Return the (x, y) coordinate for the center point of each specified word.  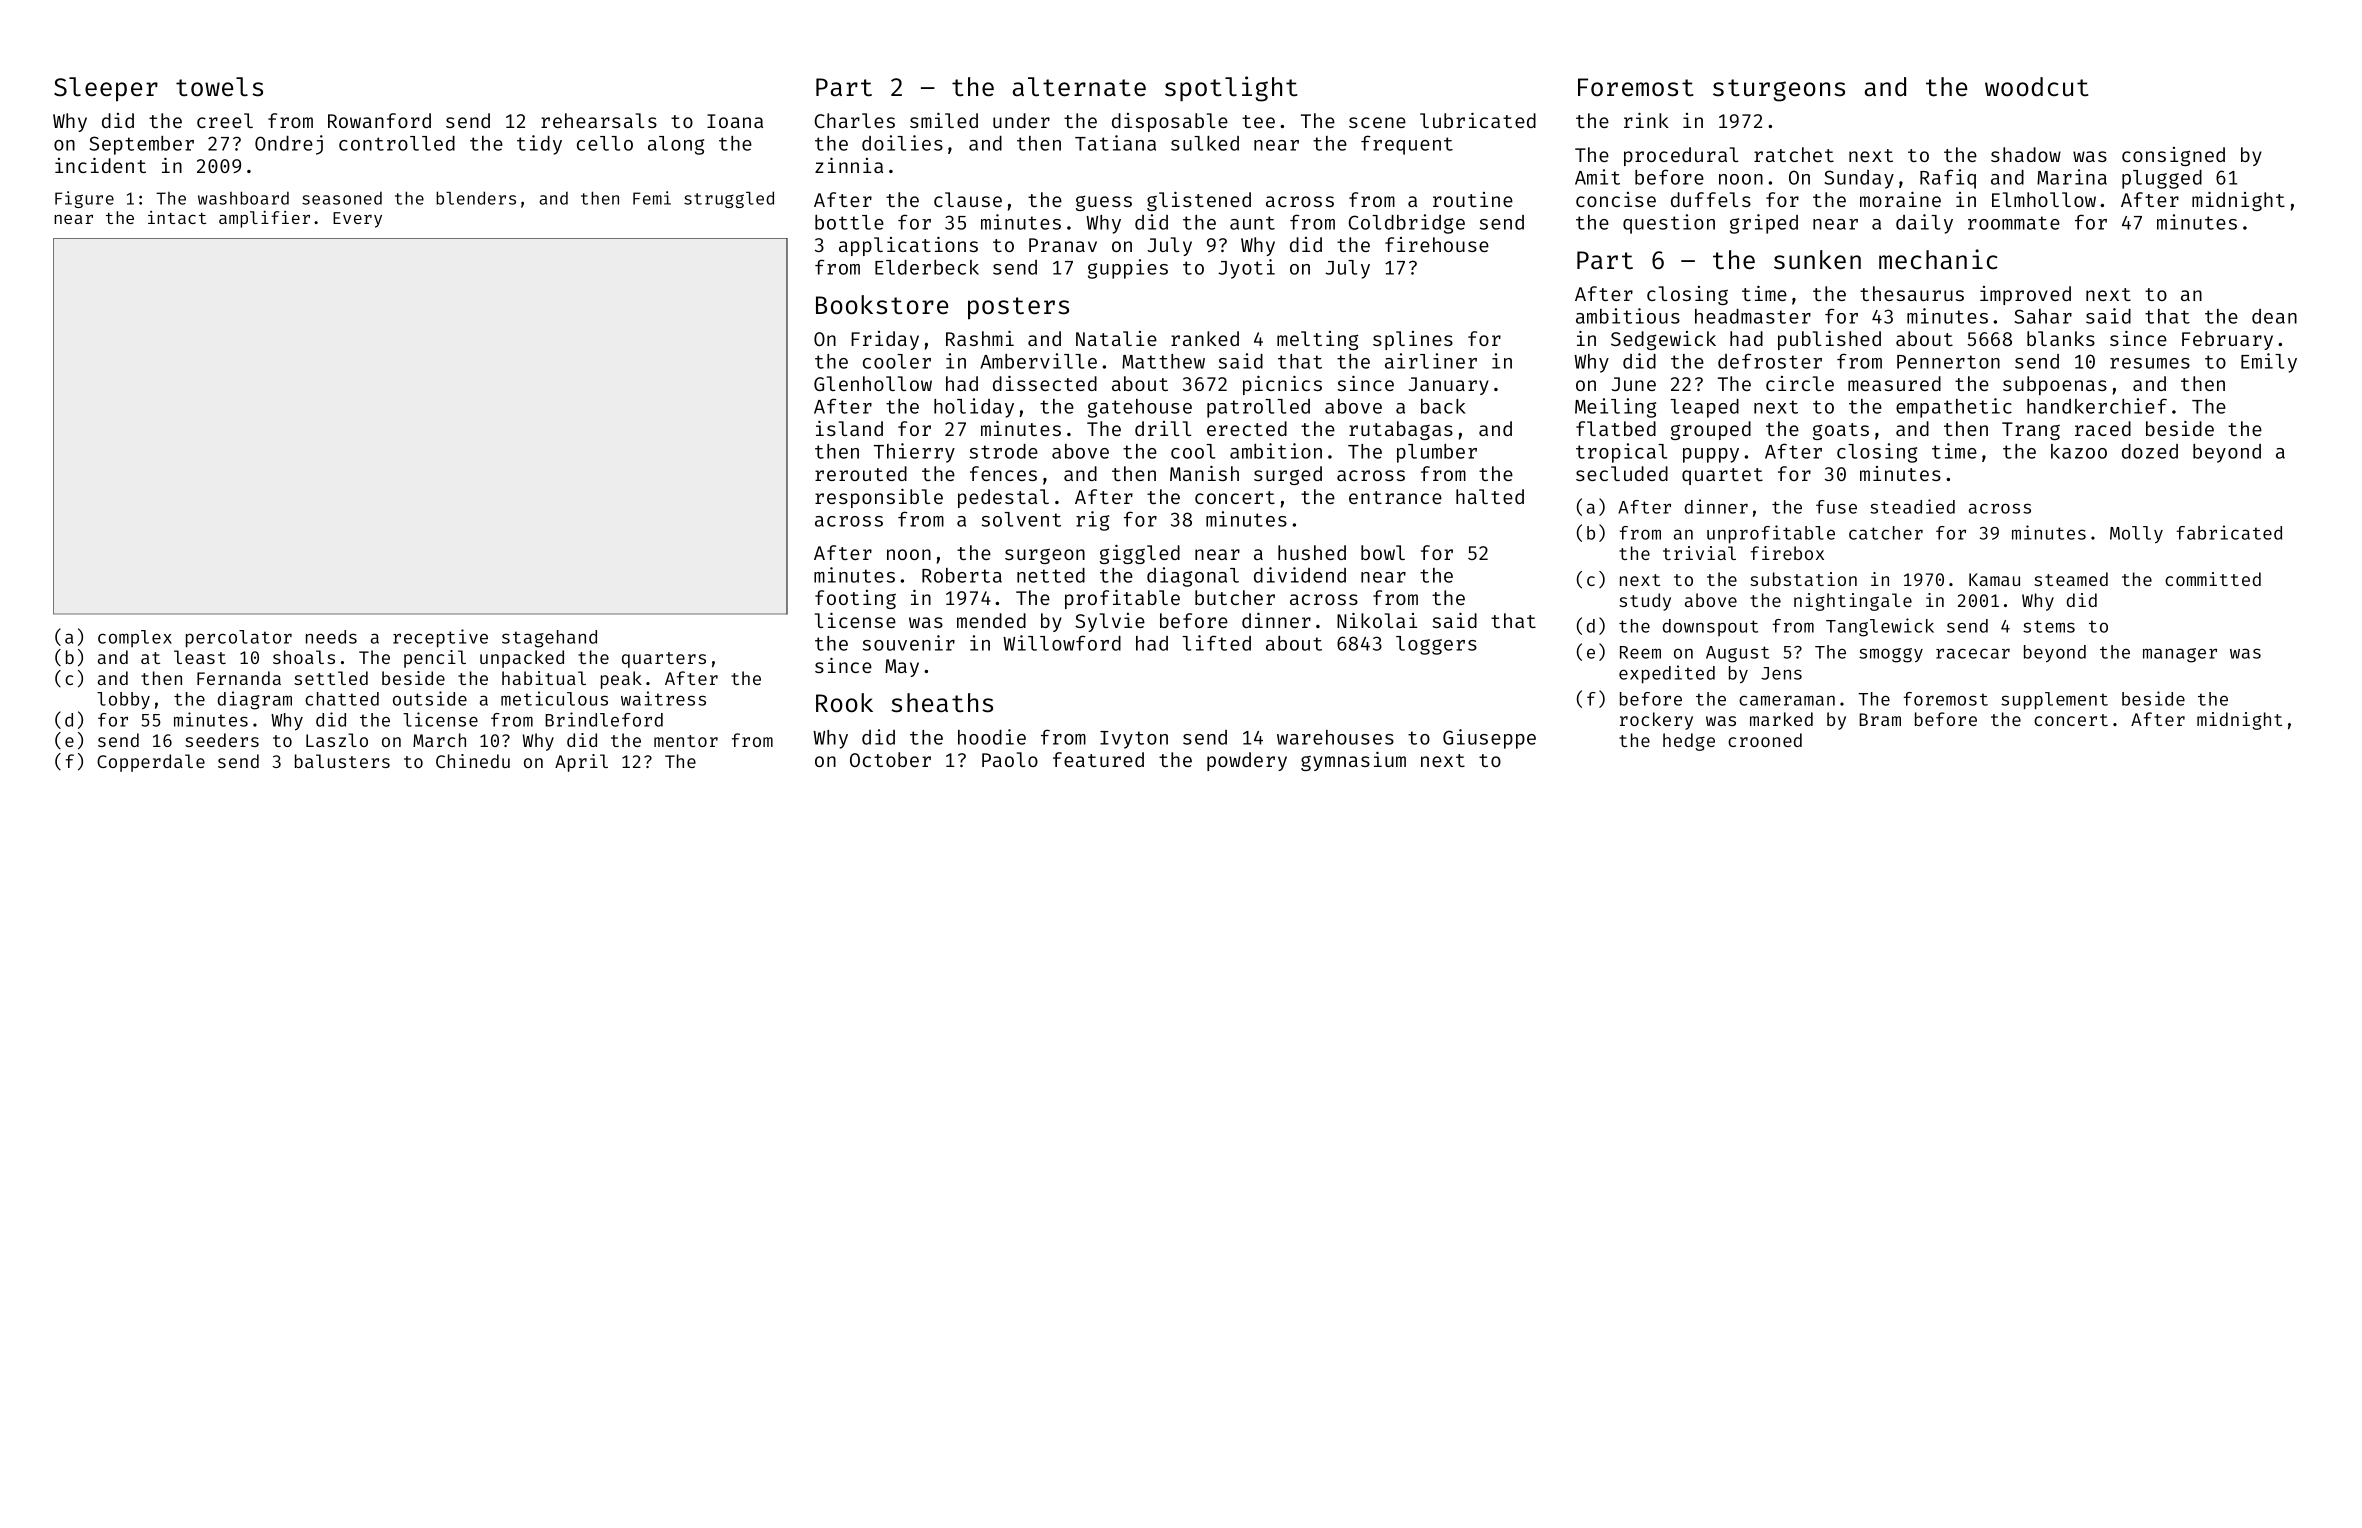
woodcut (2037, 87)
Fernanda (239, 678)
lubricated (1478, 120)
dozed (2150, 451)
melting (1318, 340)
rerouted (861, 473)
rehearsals (599, 120)
